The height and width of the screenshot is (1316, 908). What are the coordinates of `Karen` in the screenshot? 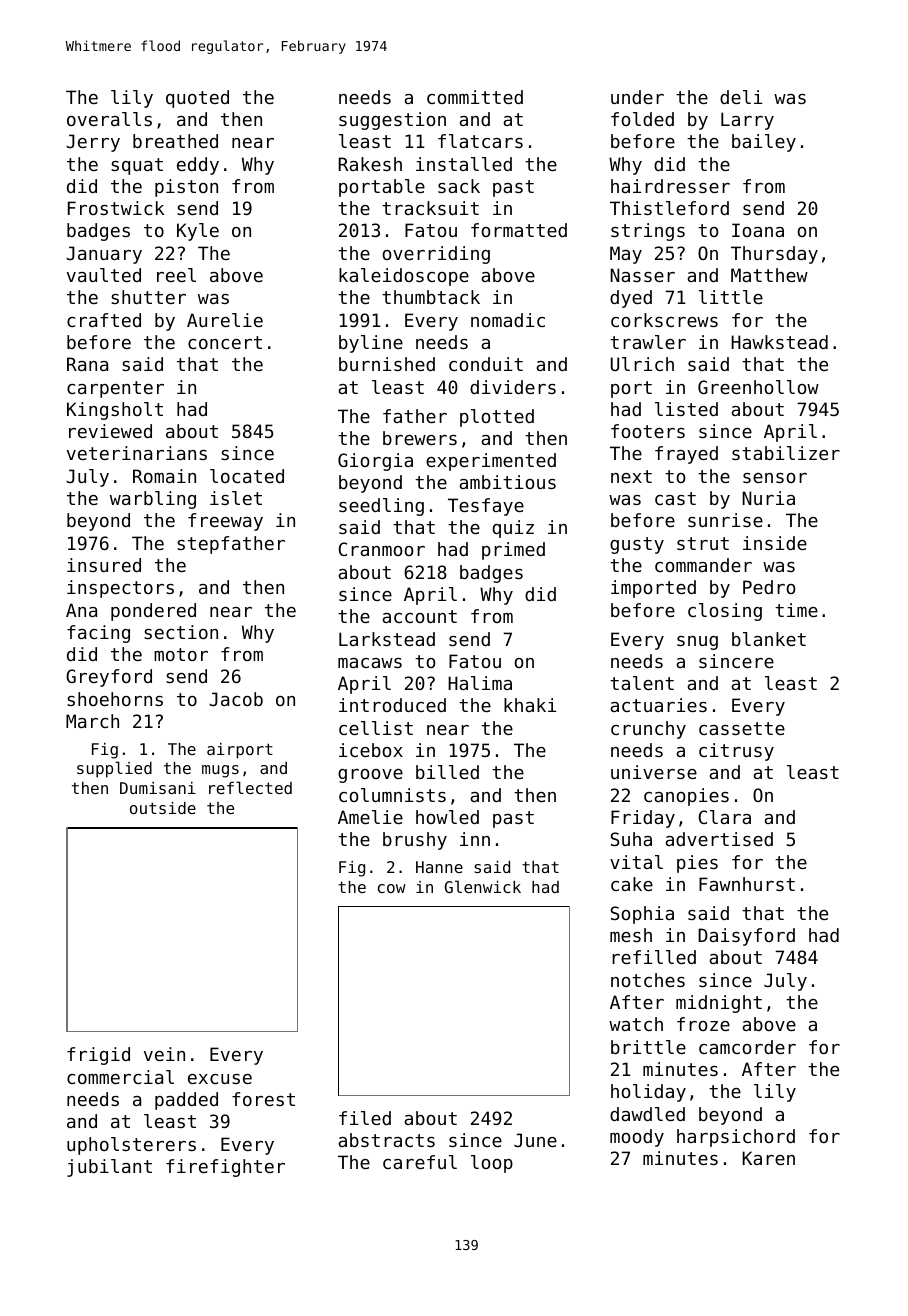 It's located at (768, 1158).
